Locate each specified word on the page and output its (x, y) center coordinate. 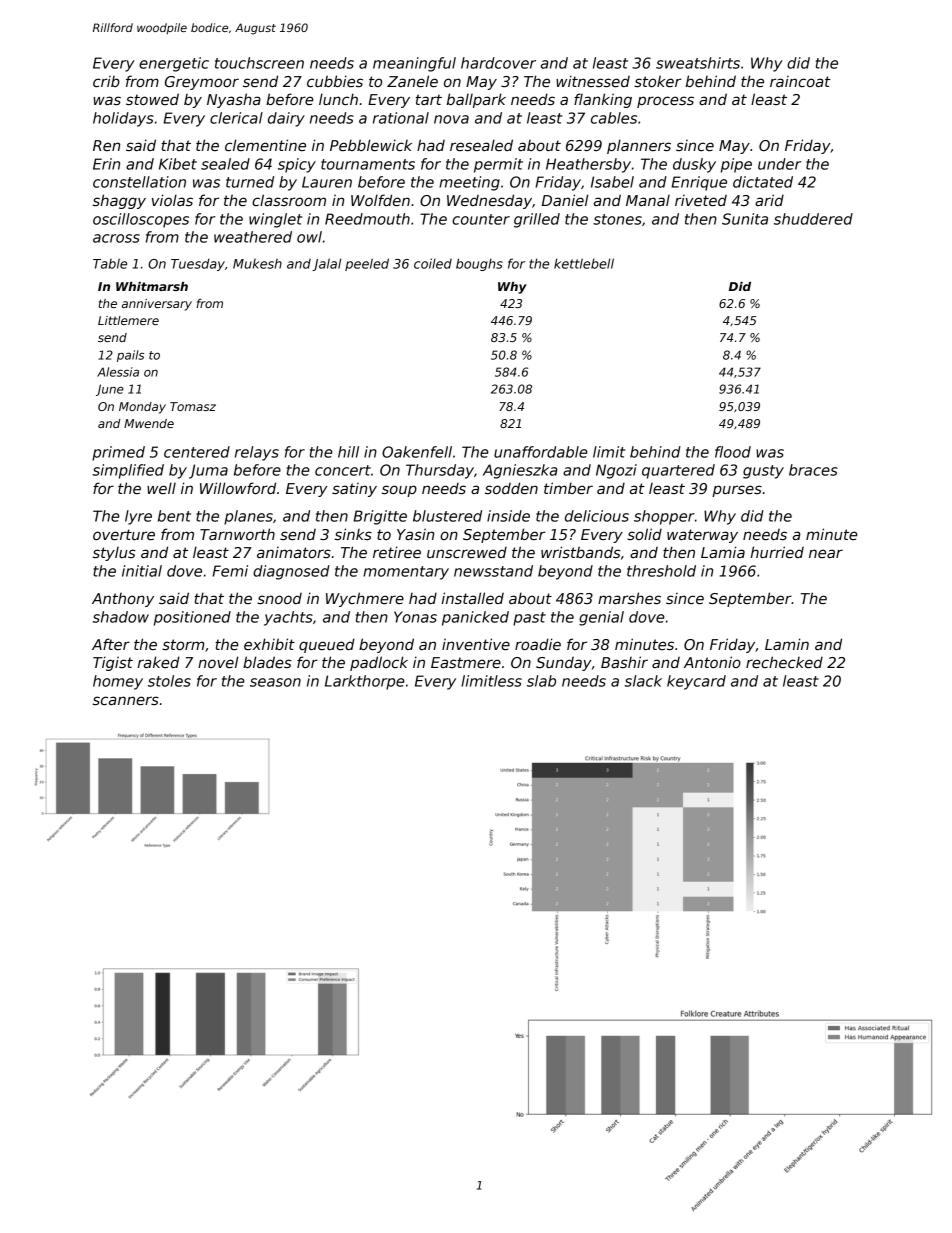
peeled (367, 264)
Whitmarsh (152, 286)
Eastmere (466, 662)
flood (733, 452)
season (275, 682)
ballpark (476, 100)
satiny (354, 490)
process (665, 102)
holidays (123, 119)
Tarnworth (237, 534)
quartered (678, 471)
